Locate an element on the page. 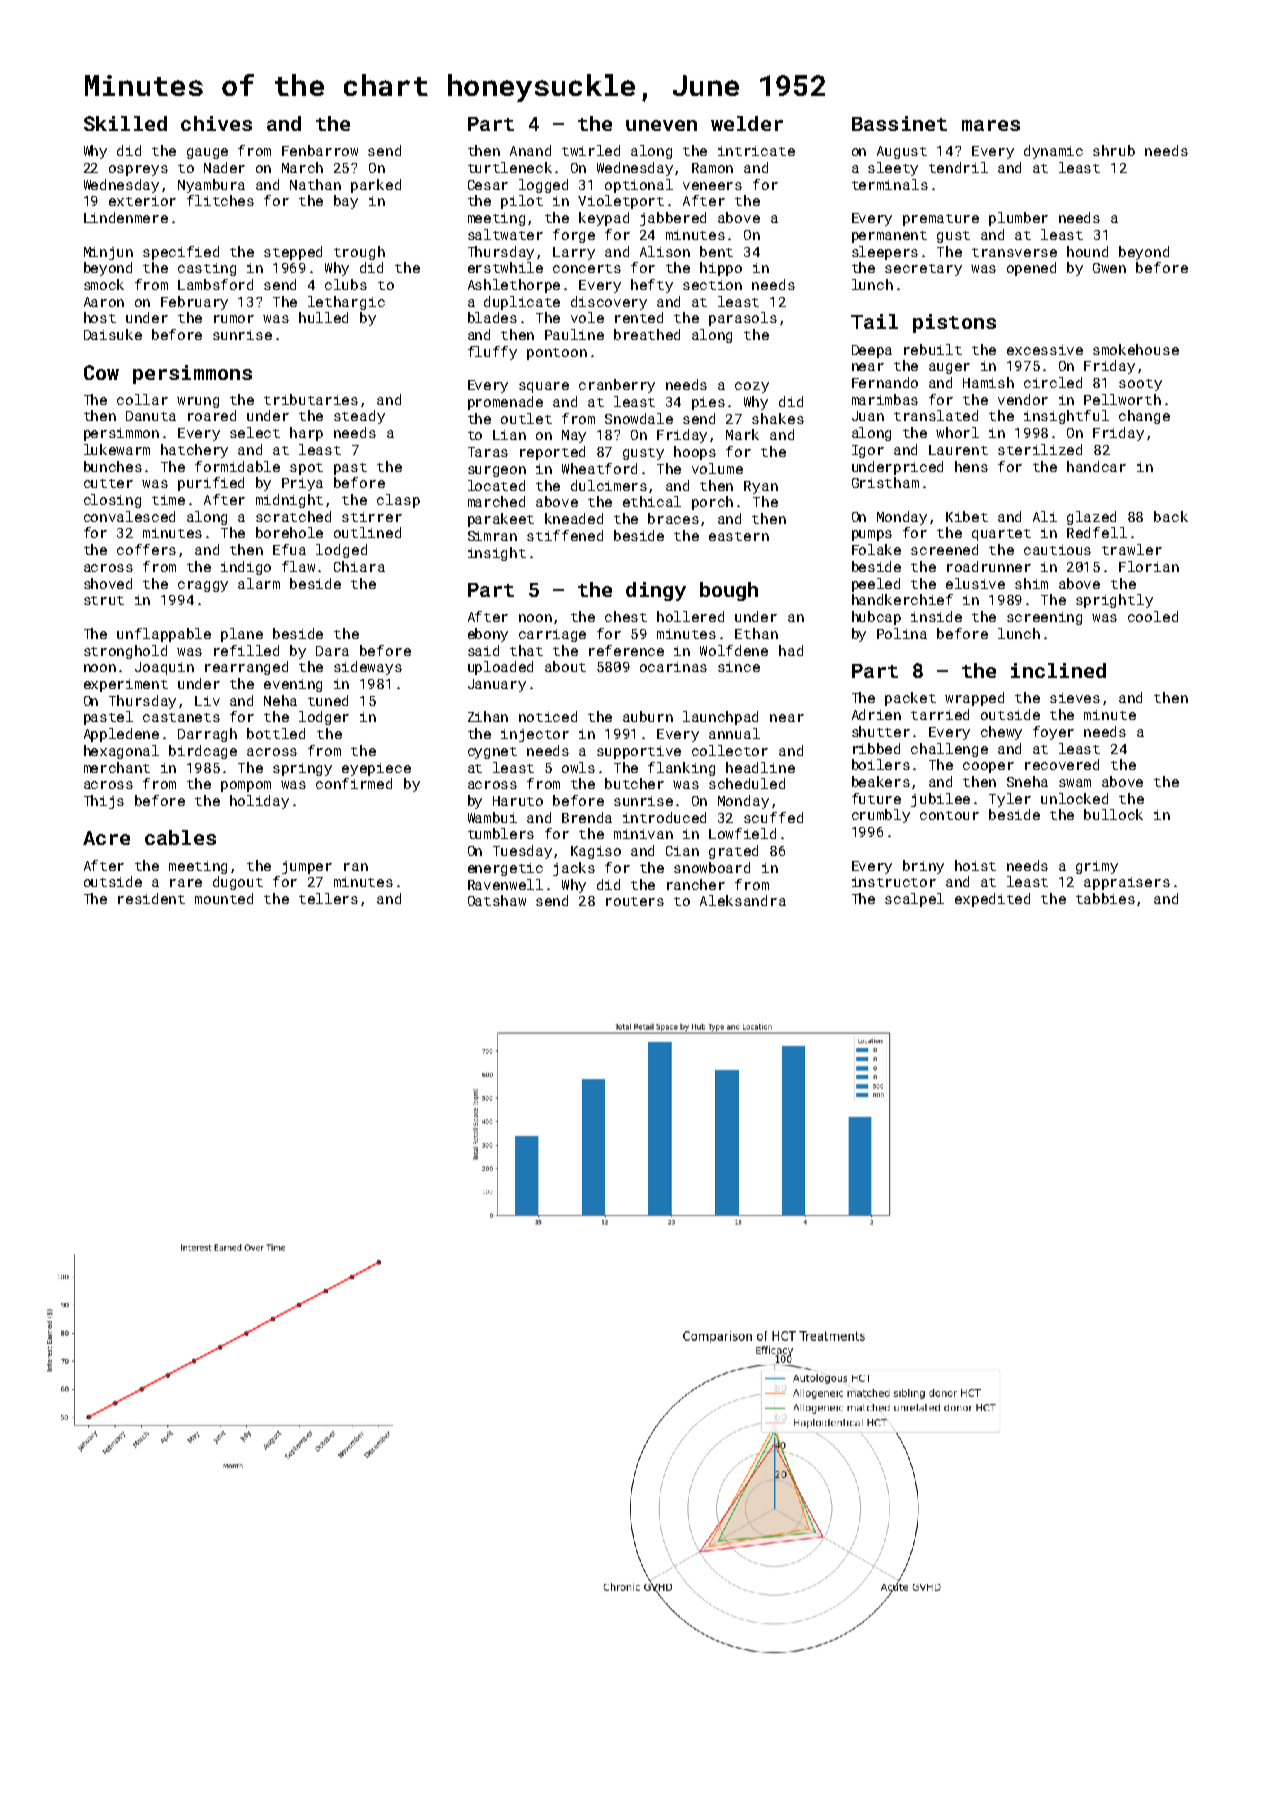 The height and width of the document is (1798, 1272). chives is located at coordinates (216, 123).
